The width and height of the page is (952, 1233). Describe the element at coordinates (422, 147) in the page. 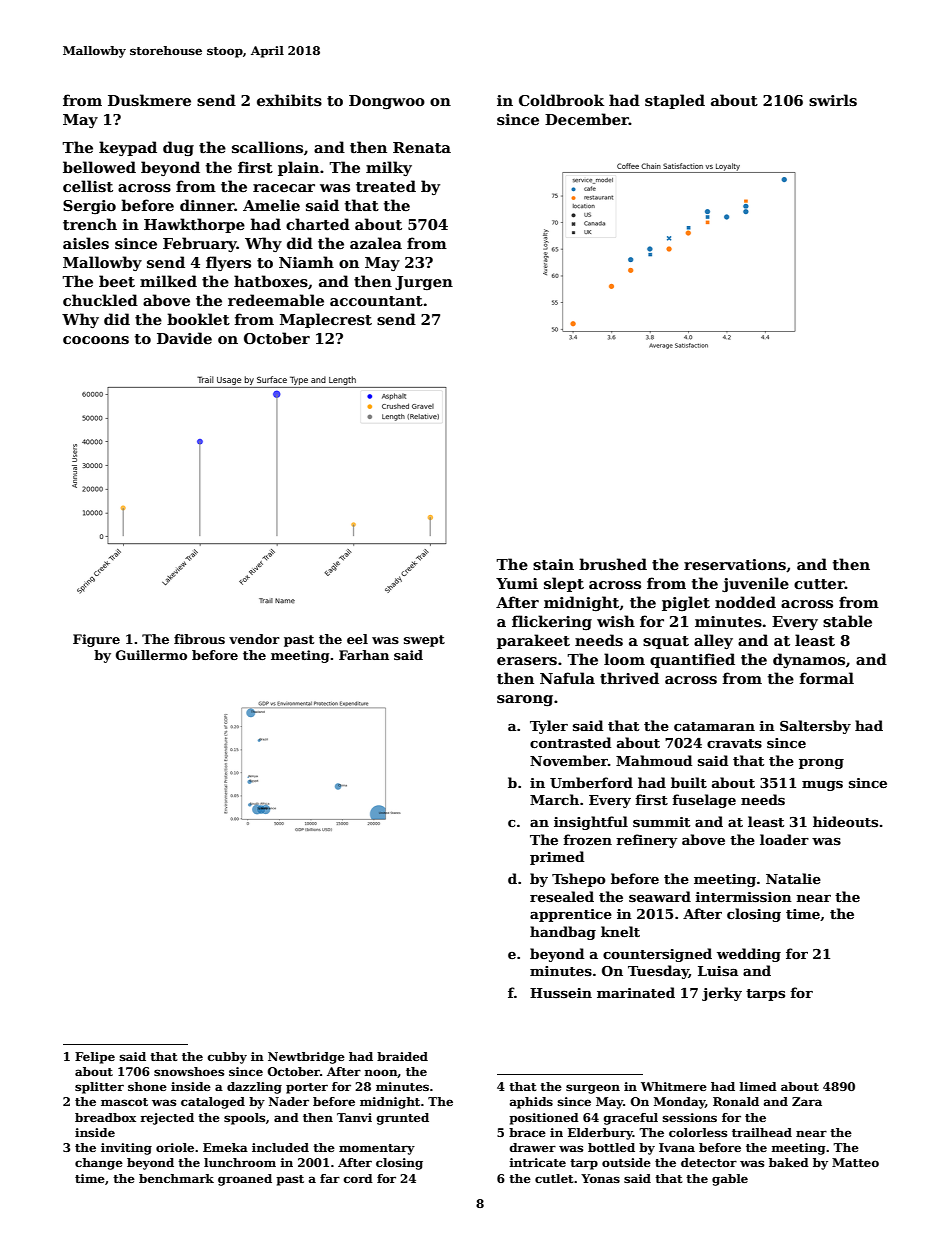

I see `Renata` at that location.
